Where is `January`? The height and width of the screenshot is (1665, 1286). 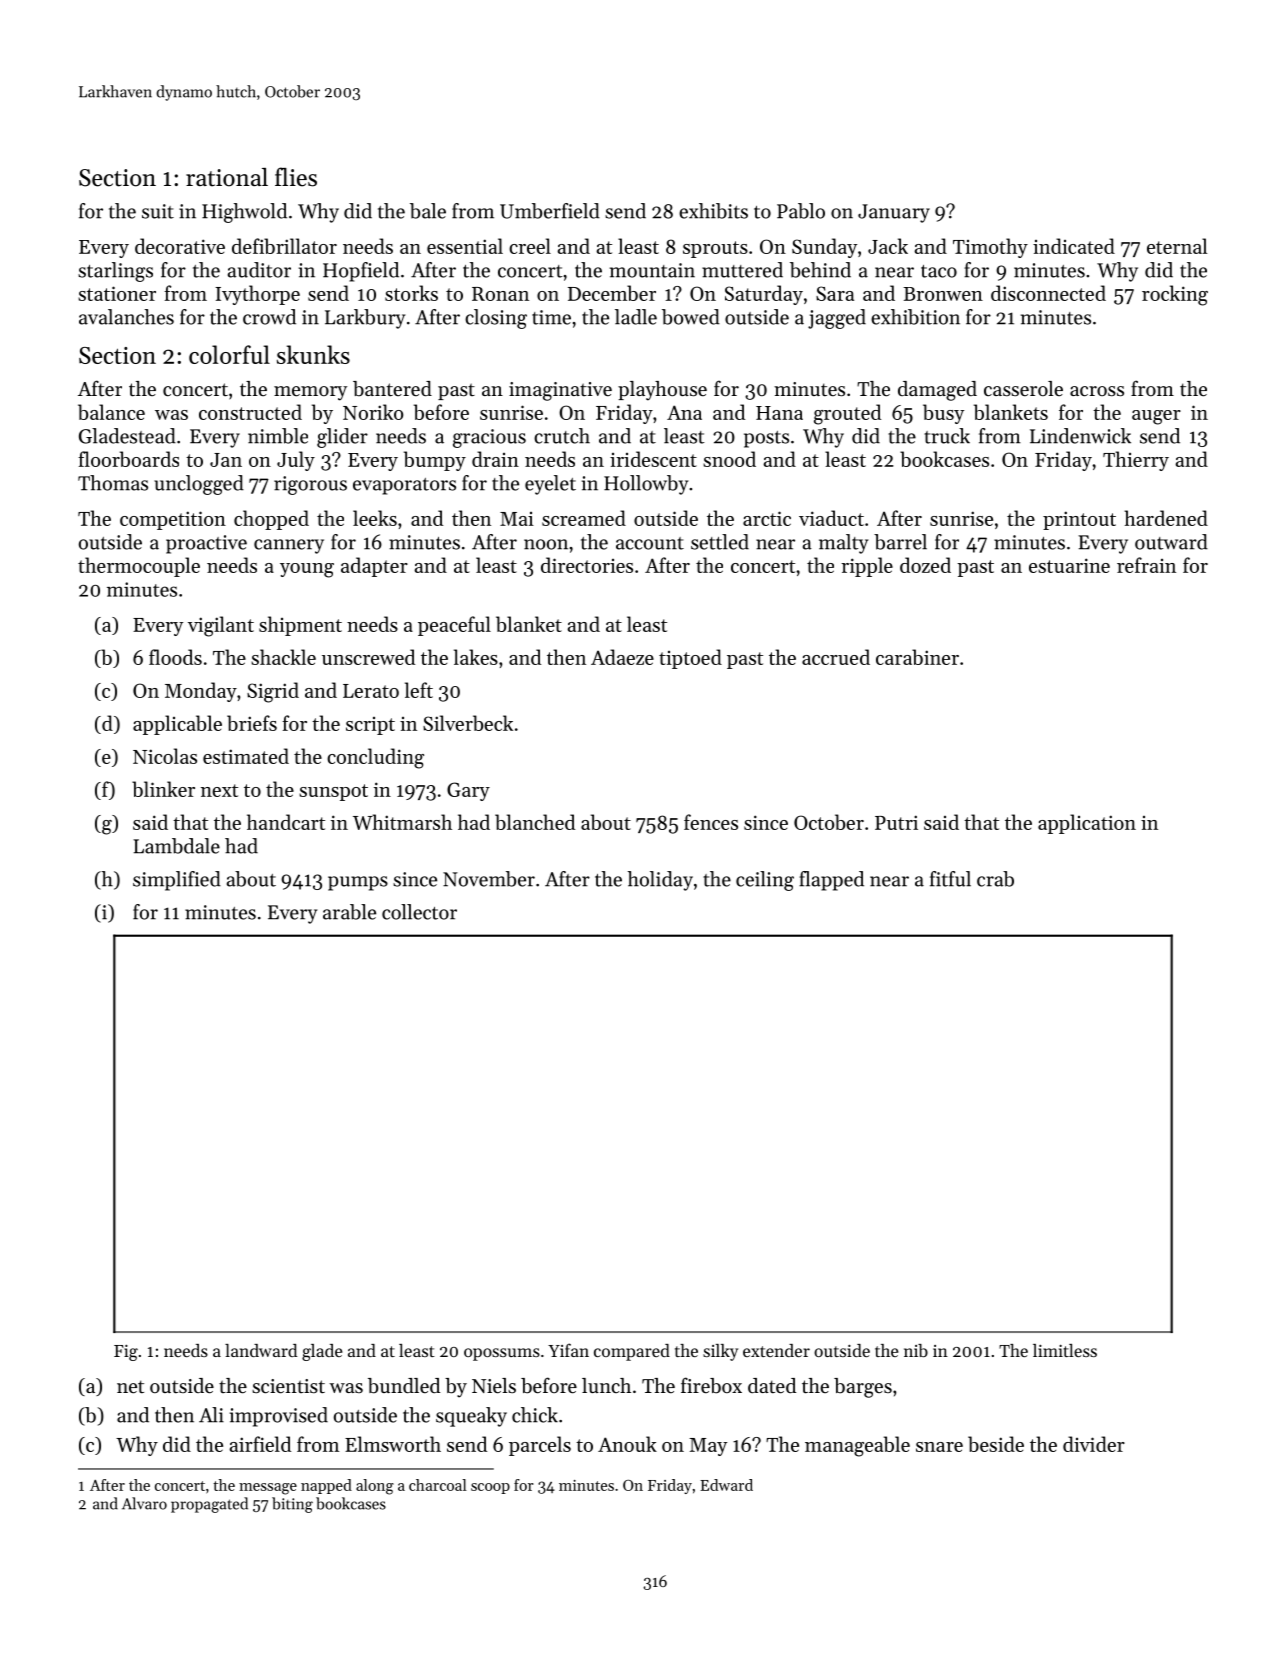
January is located at coordinates (894, 213).
